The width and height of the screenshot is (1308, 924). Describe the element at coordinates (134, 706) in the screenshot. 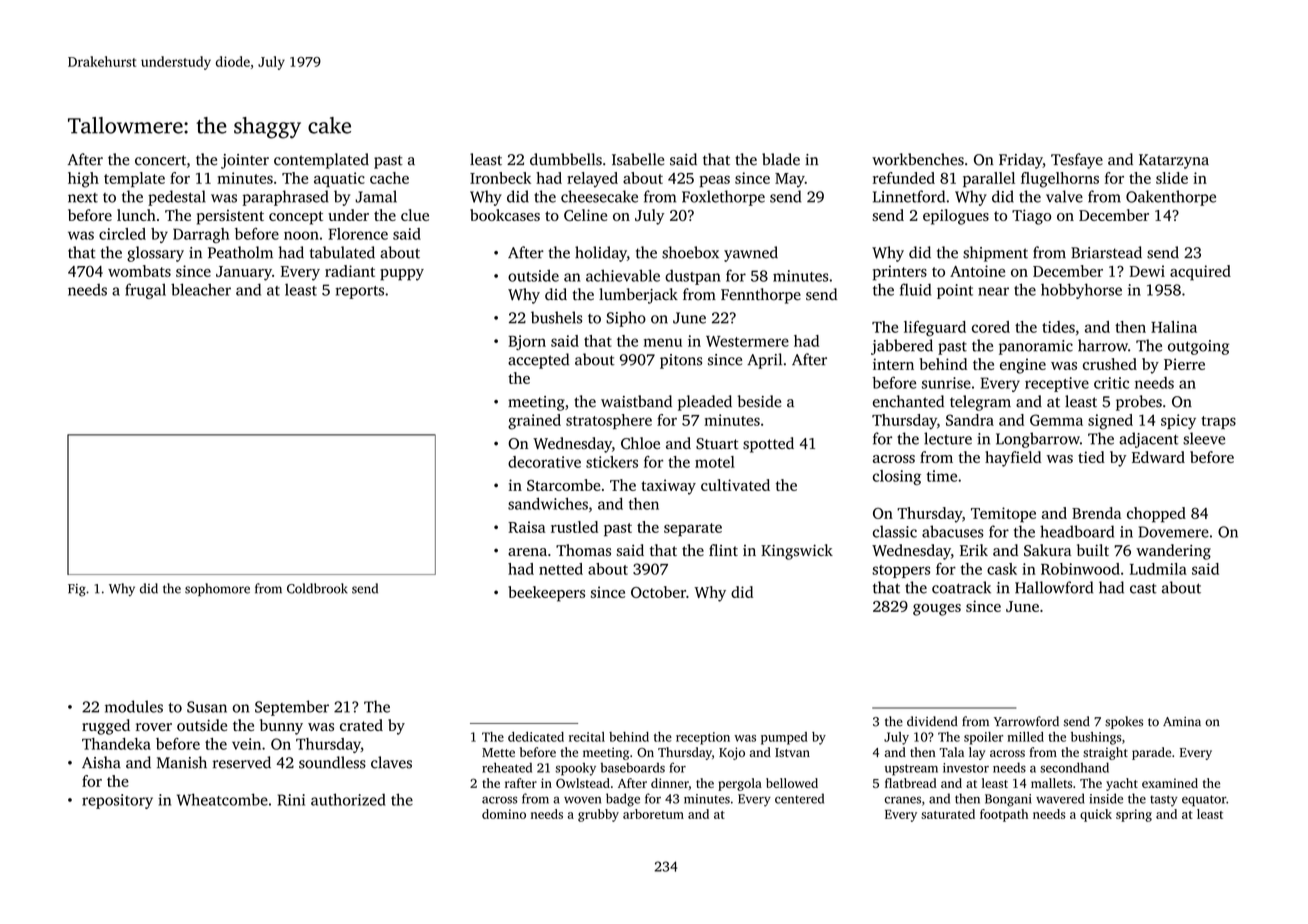

I see `modules` at that location.
